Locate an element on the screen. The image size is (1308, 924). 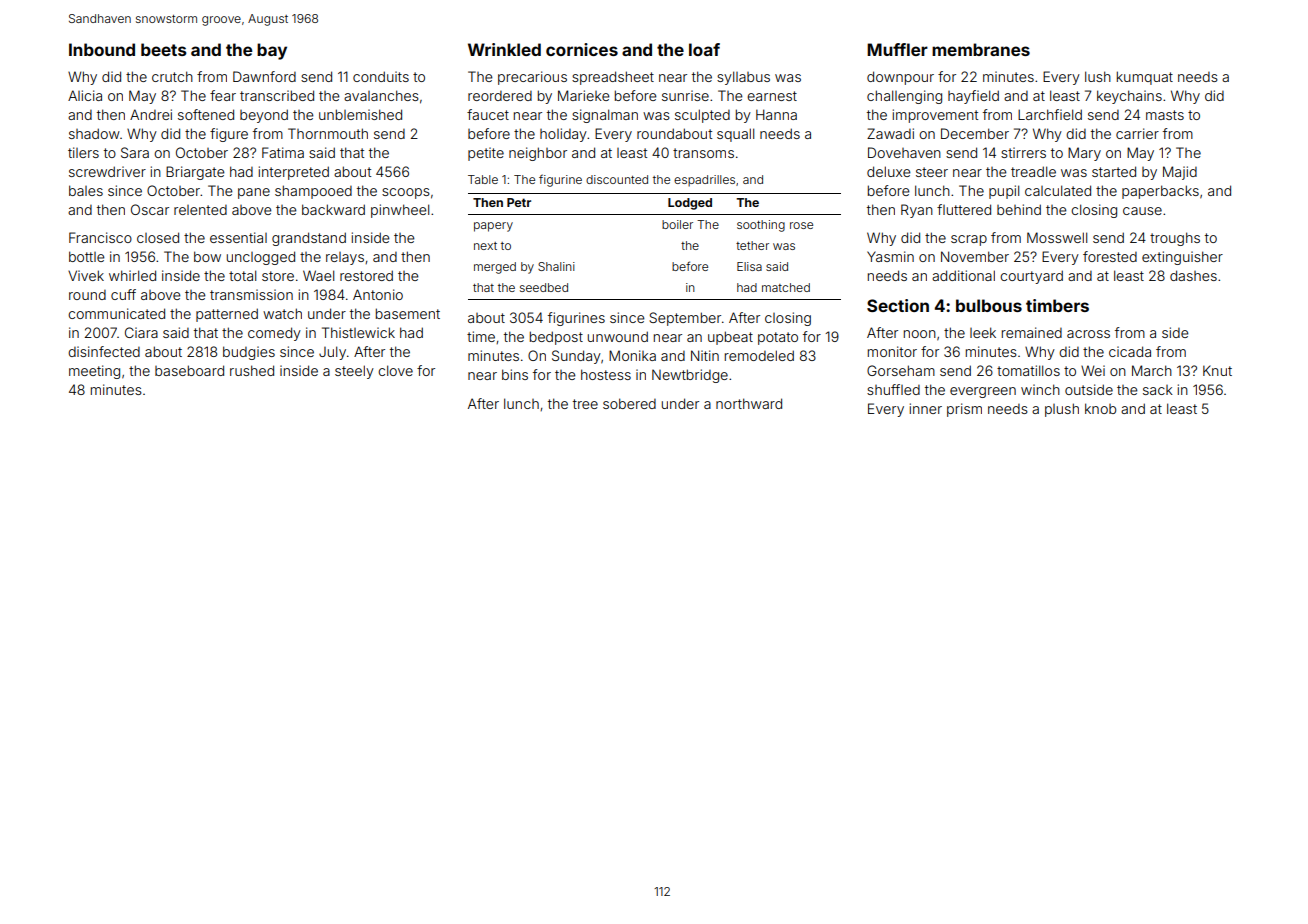
Muffler is located at coordinates (897, 49).
